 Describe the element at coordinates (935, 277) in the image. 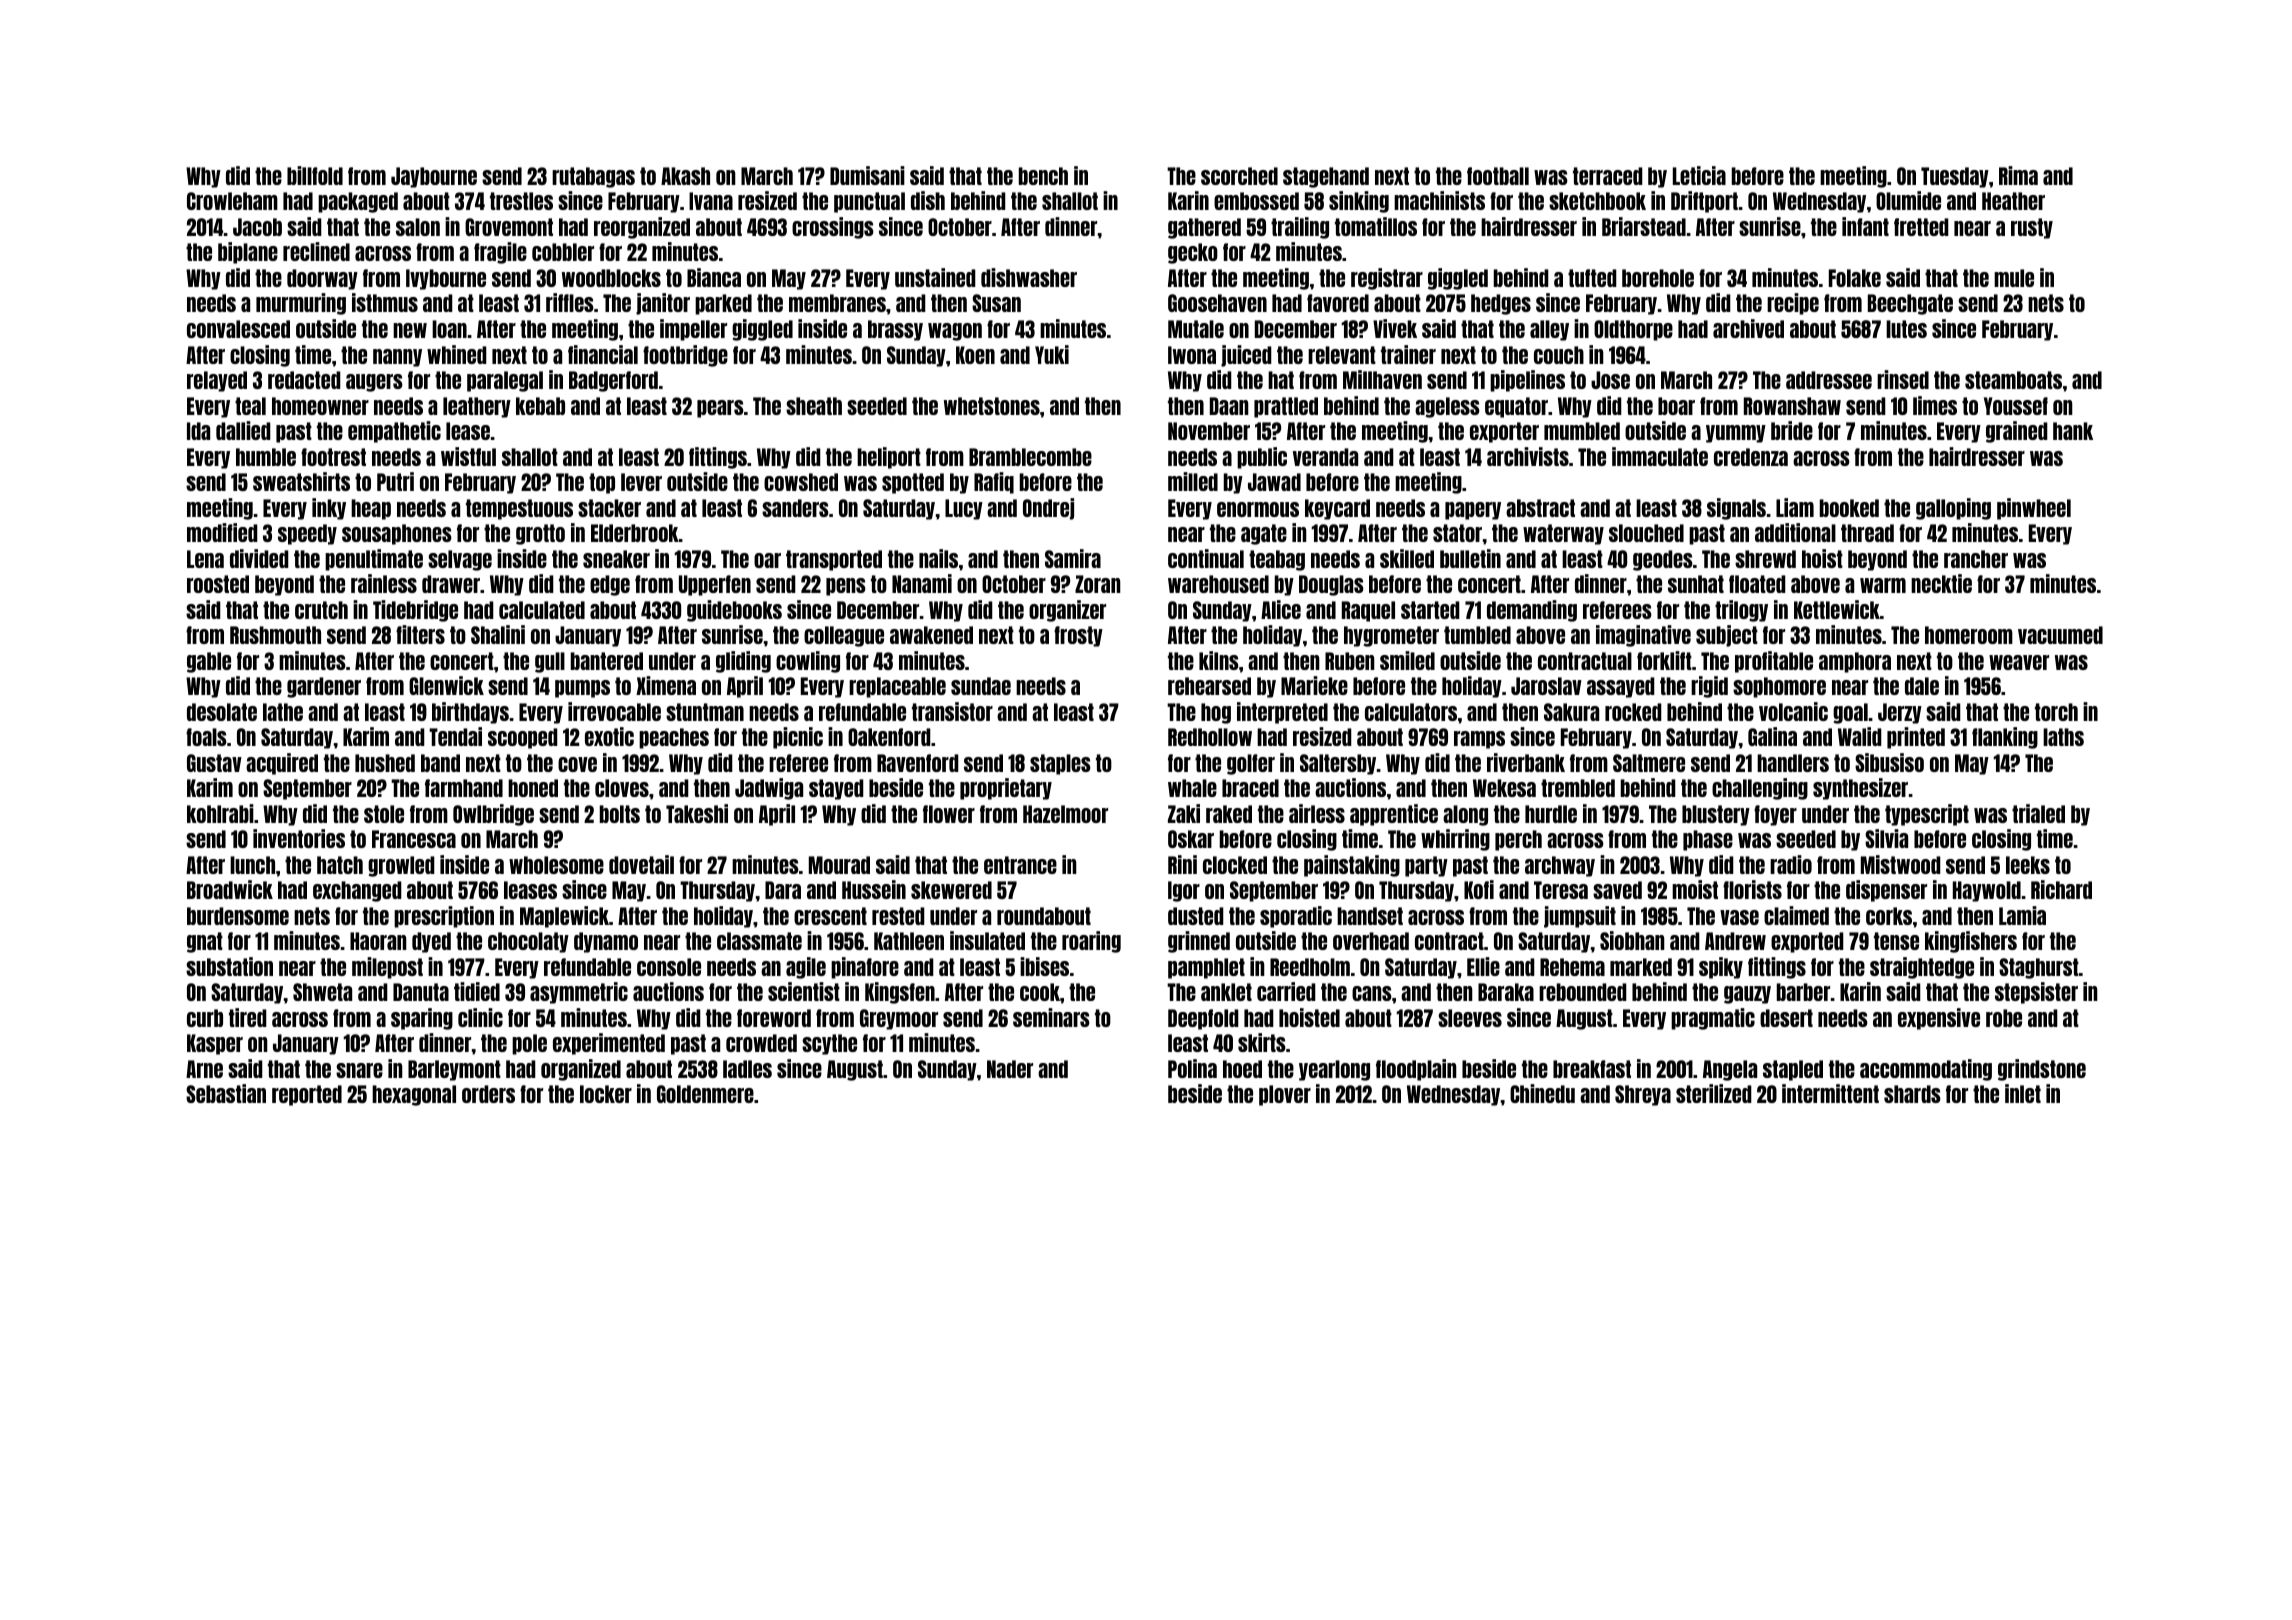

I see `unstained` at that location.
